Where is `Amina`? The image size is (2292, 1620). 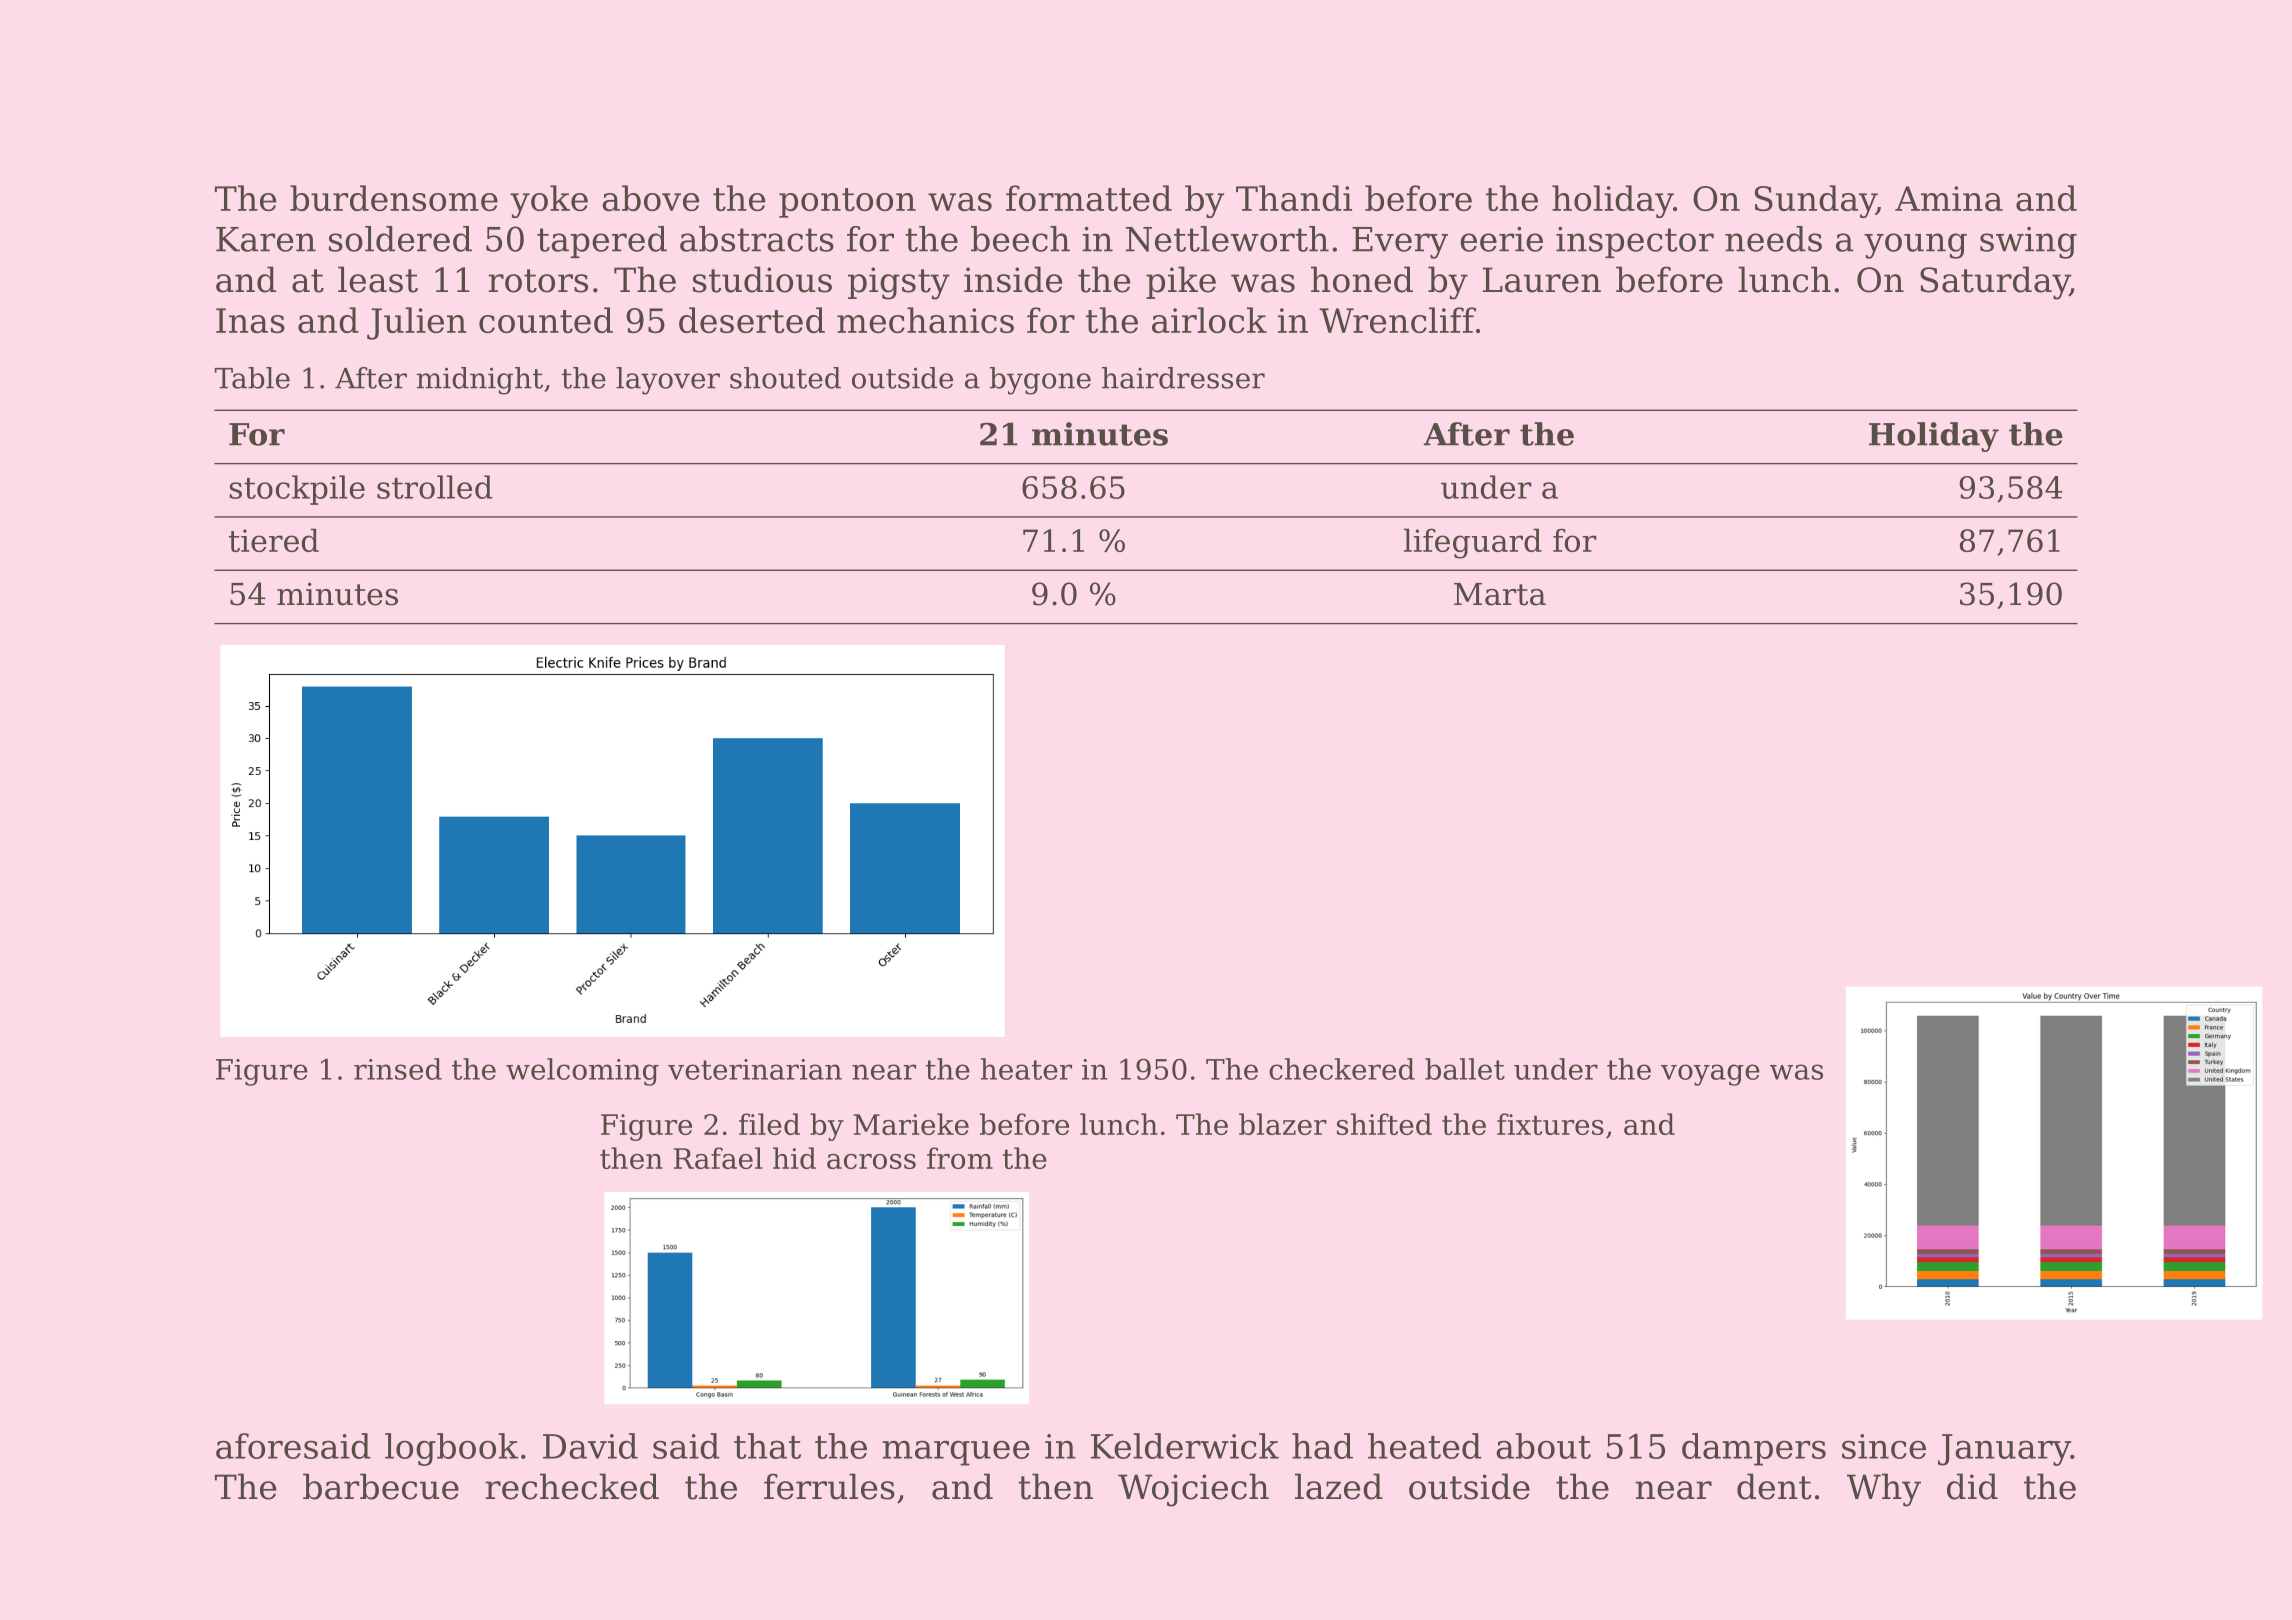
Amina is located at coordinates (1949, 198).
